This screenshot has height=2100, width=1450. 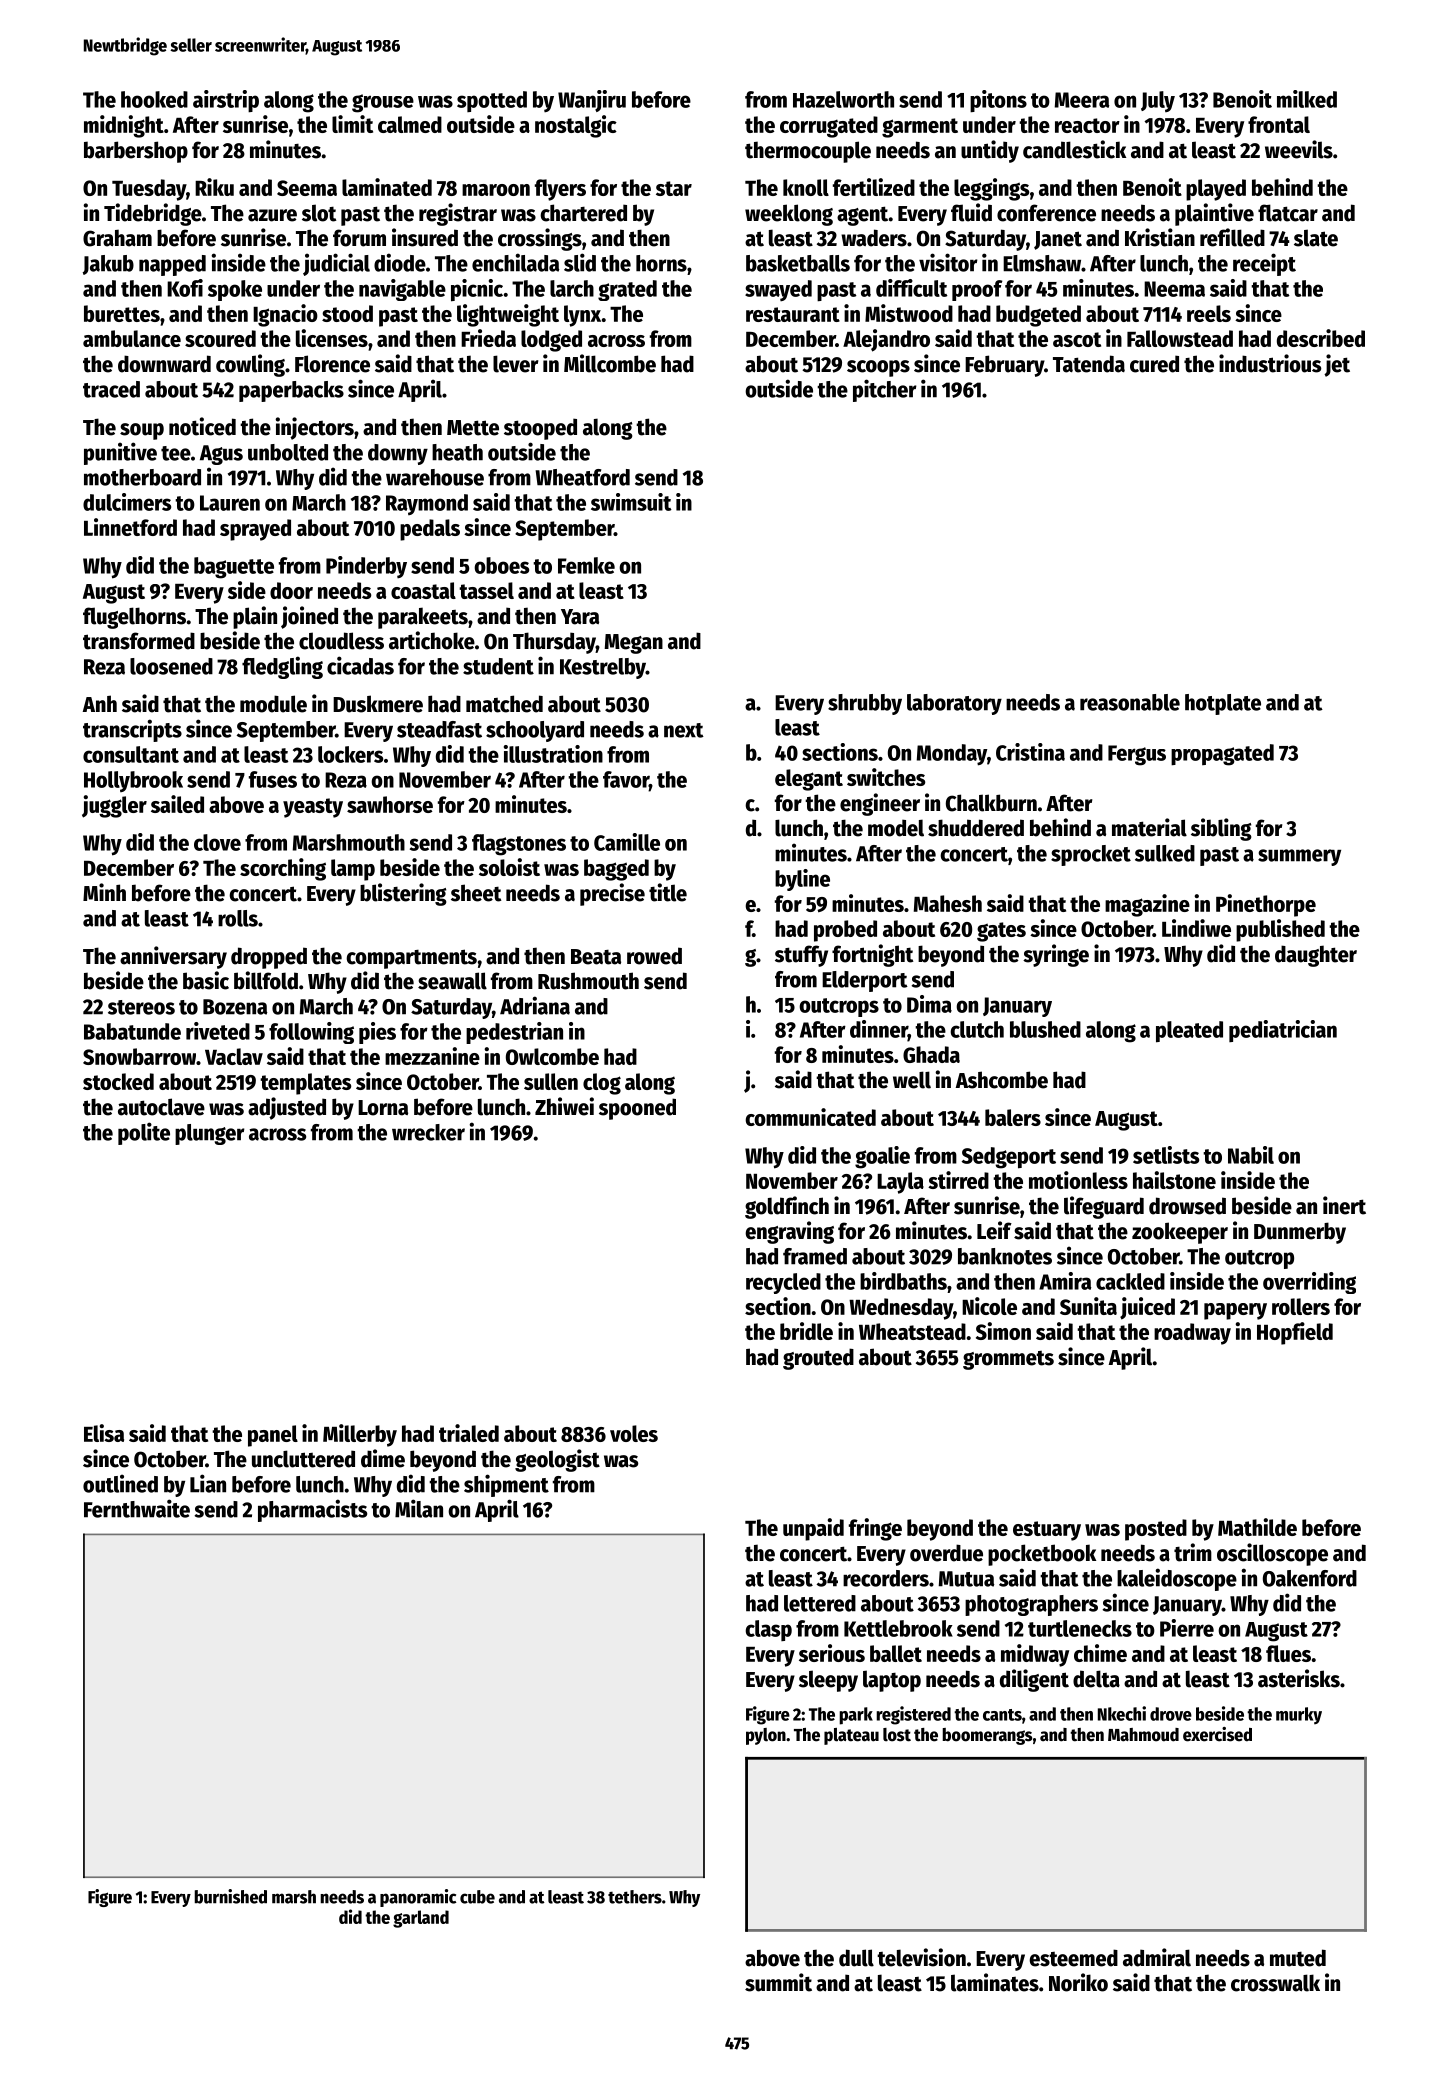 What do you see at coordinates (1056, 955) in the screenshot?
I see `syringe` at bounding box center [1056, 955].
